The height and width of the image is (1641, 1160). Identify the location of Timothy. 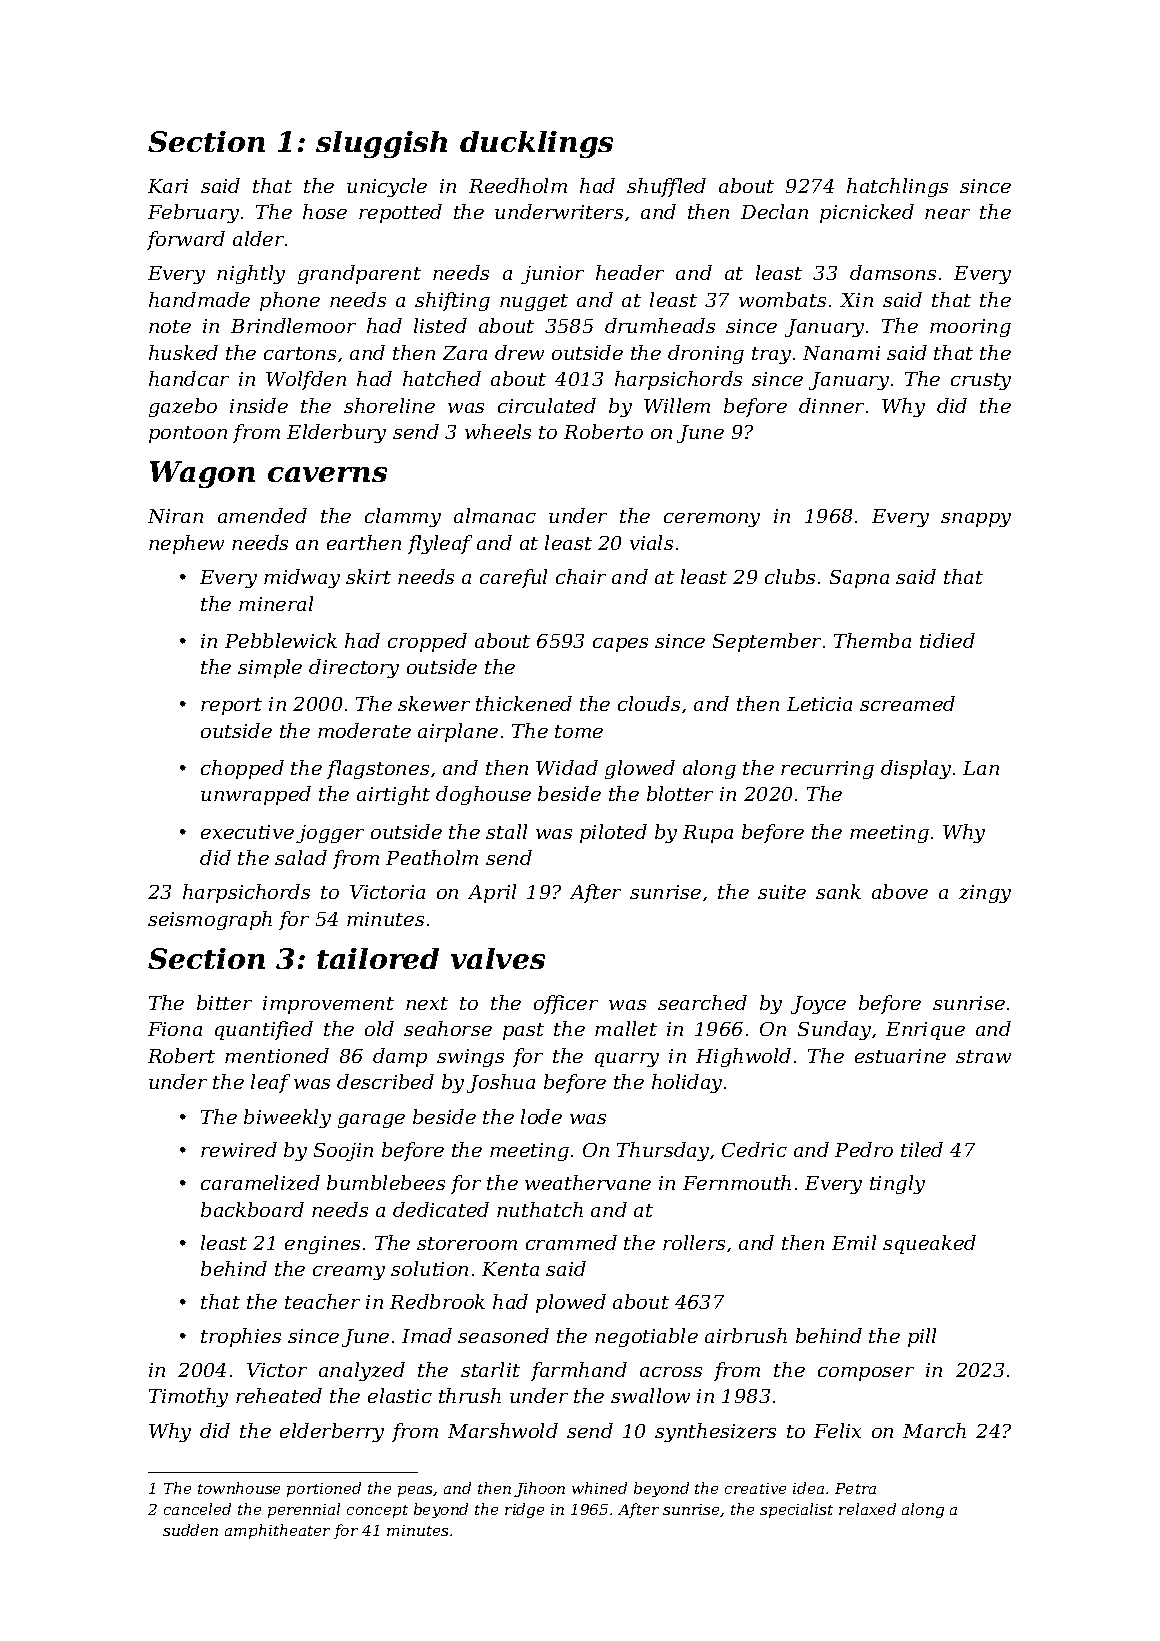
(188, 1397).
